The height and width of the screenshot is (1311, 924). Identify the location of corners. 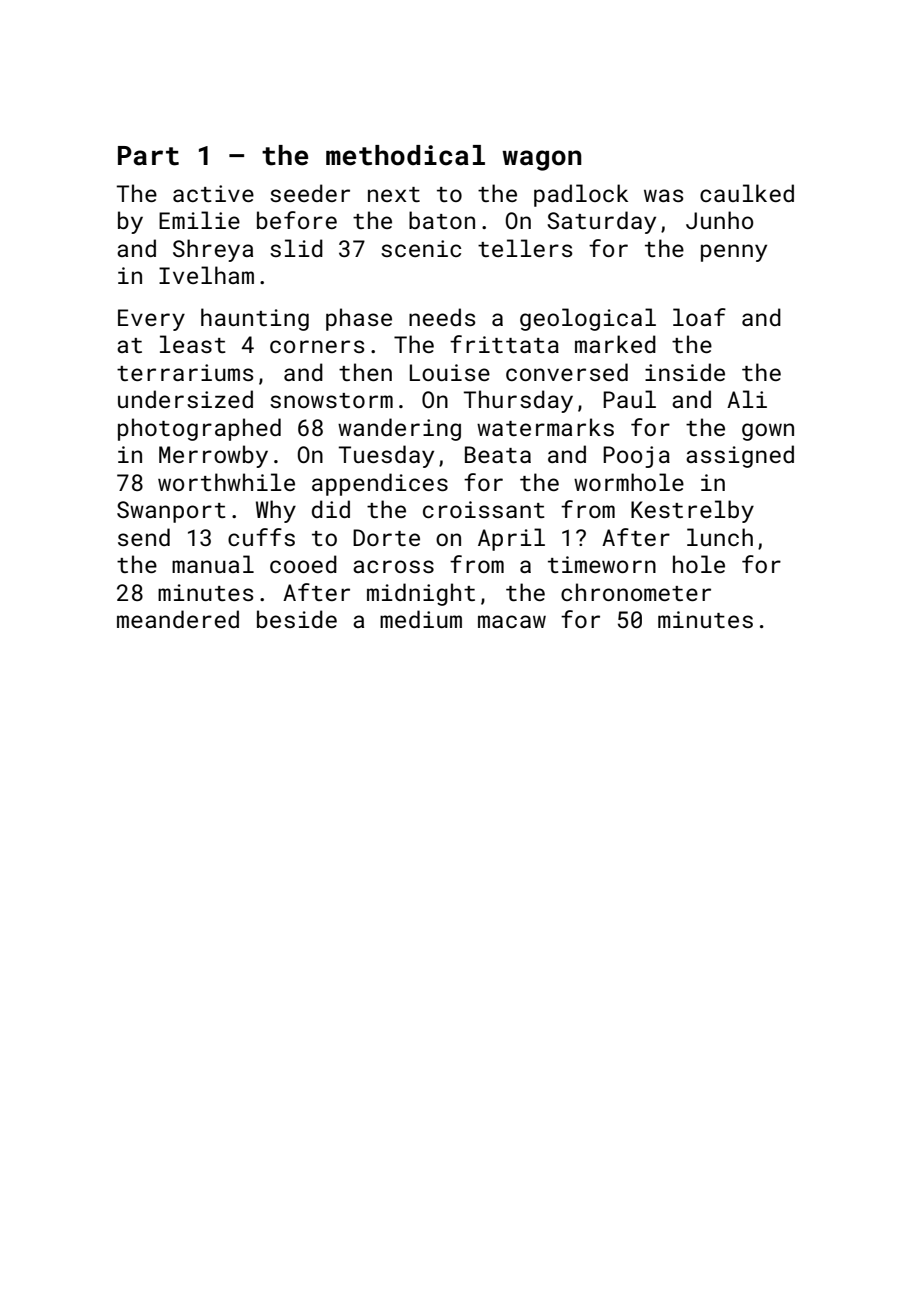
(317, 346).
